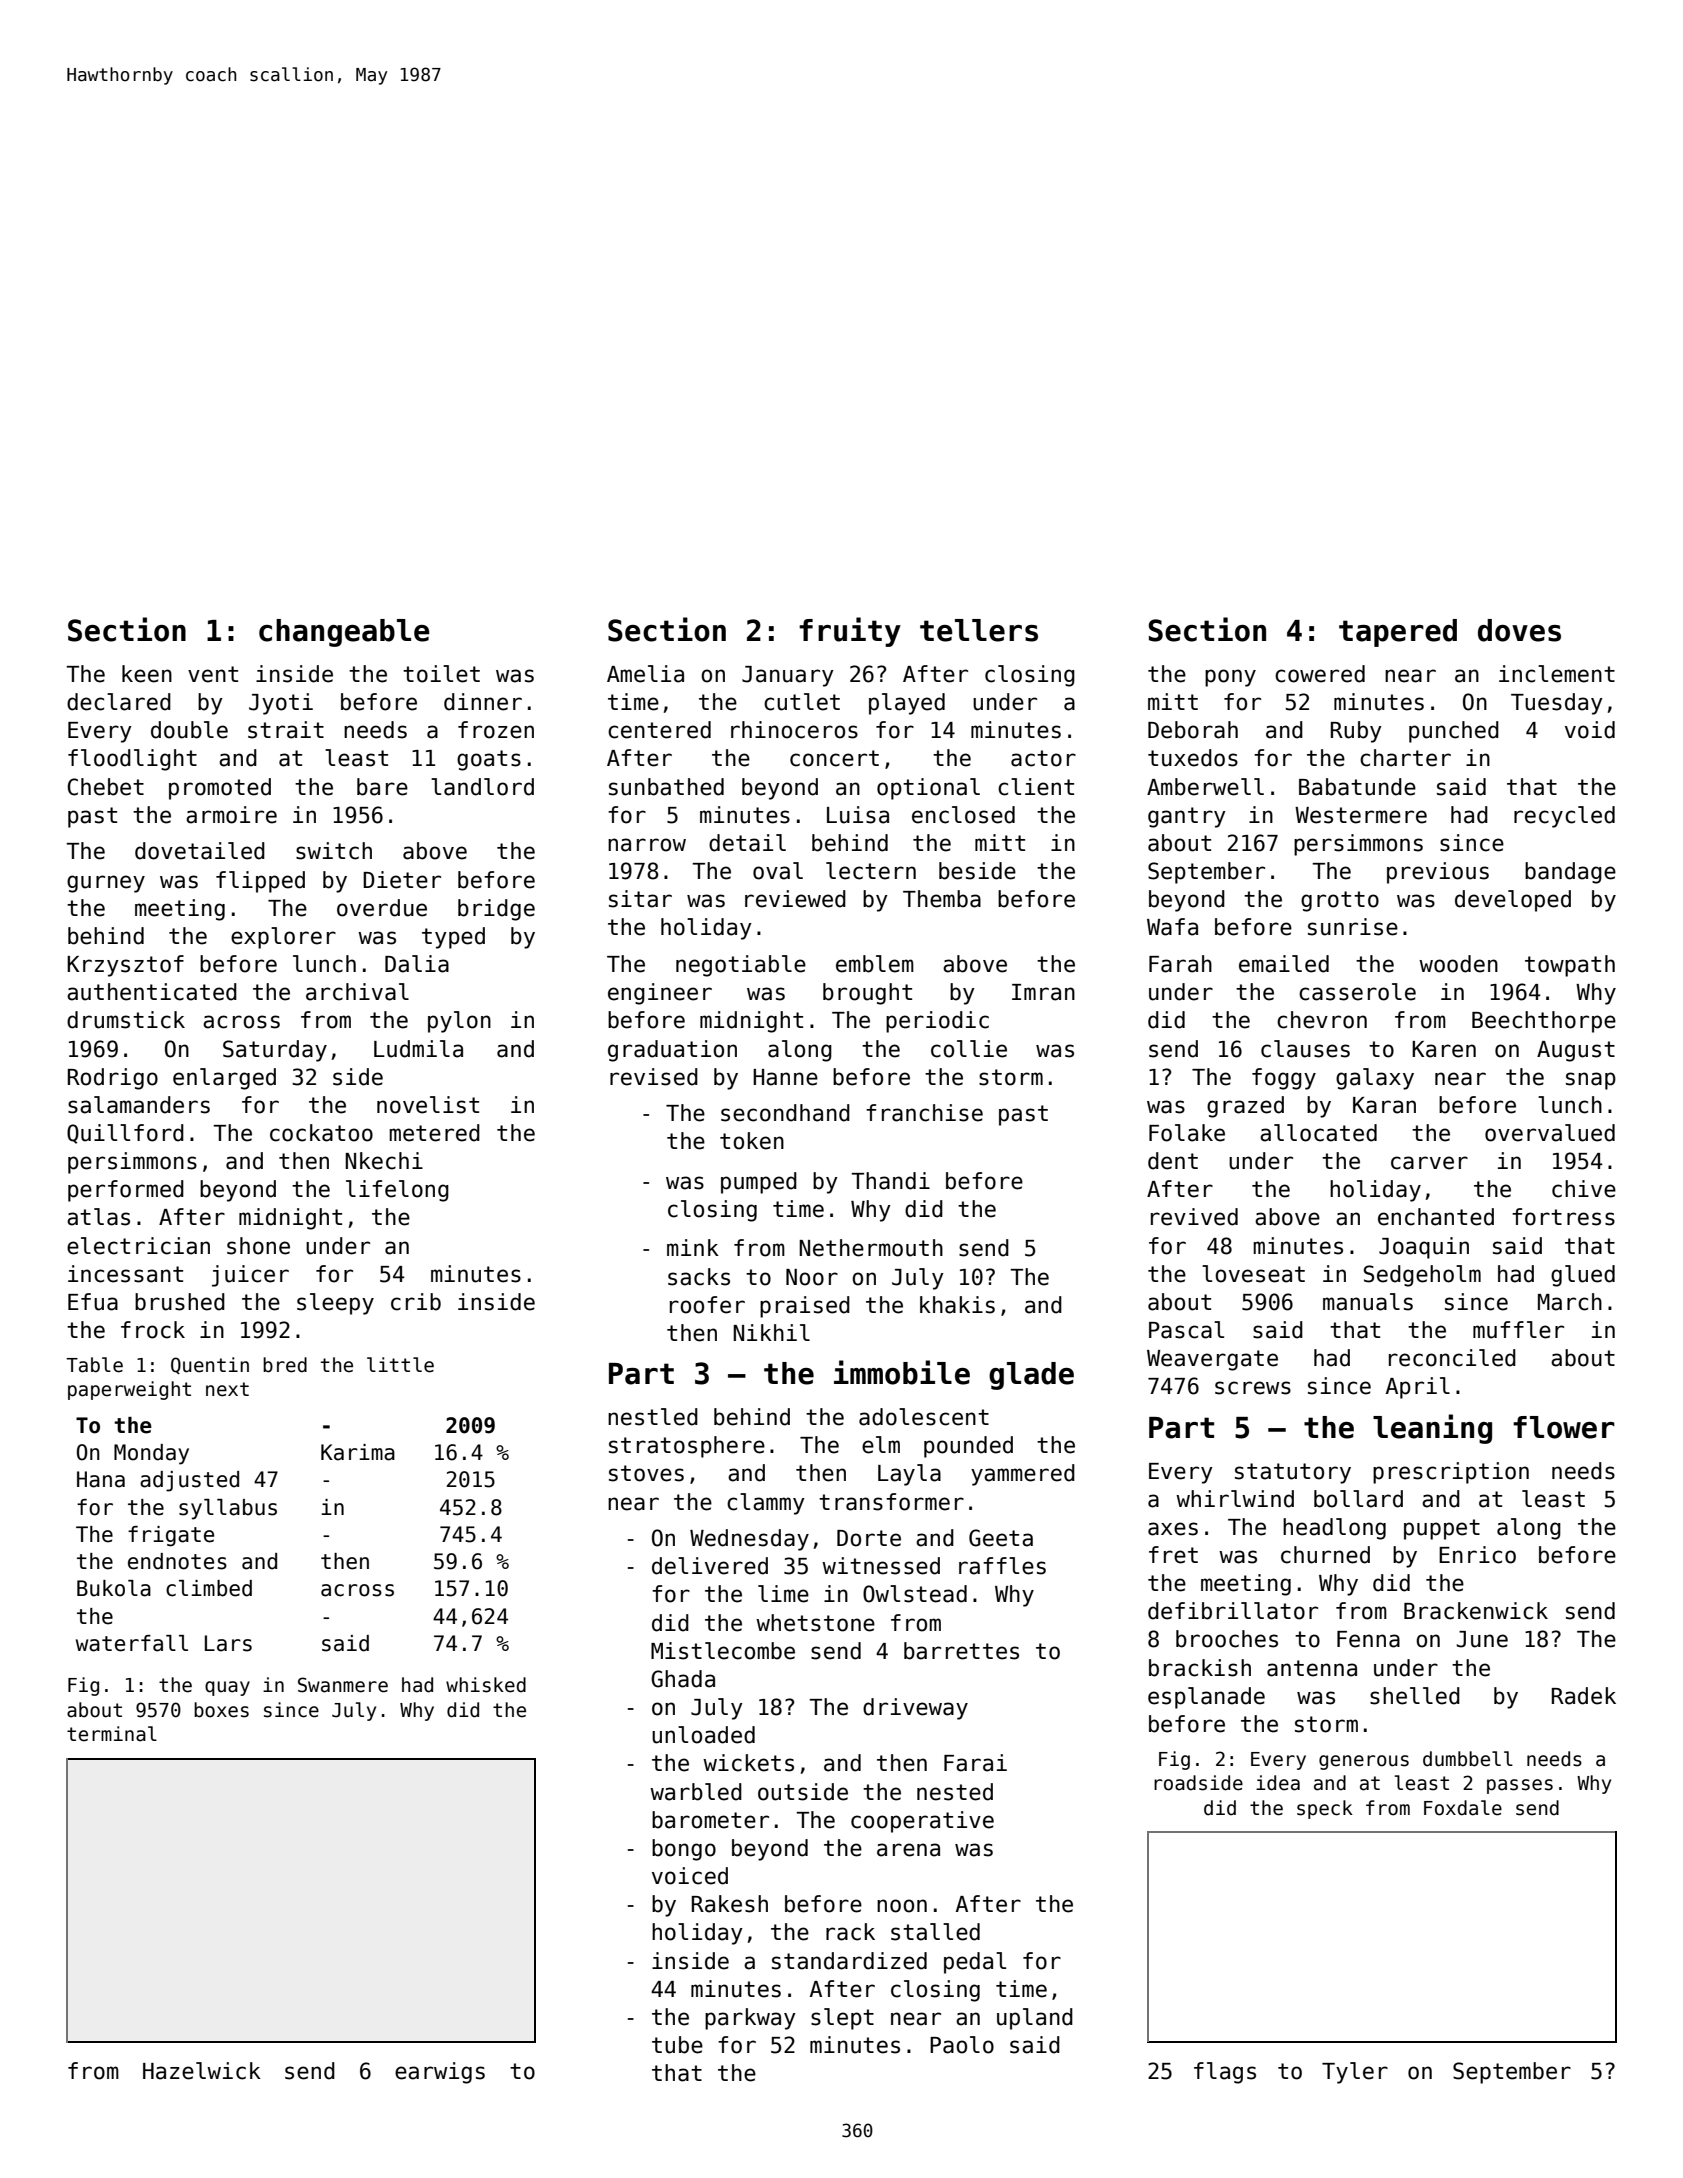 The height and width of the screenshot is (2178, 1683). Describe the element at coordinates (129, 1390) in the screenshot. I see `paperweight` at that location.
